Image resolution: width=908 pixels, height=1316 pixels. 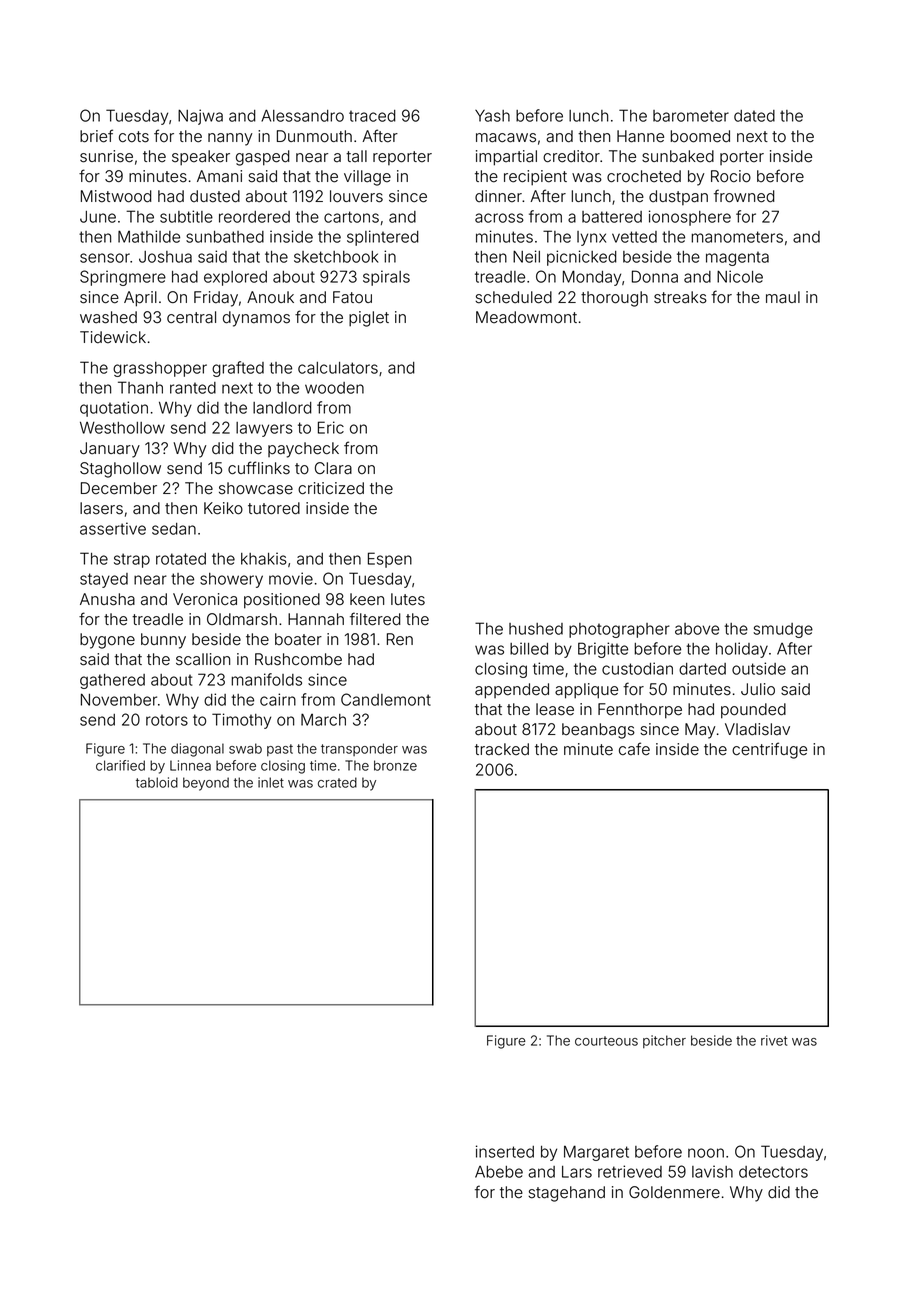 What do you see at coordinates (157, 782) in the page?
I see `tabloid` at bounding box center [157, 782].
